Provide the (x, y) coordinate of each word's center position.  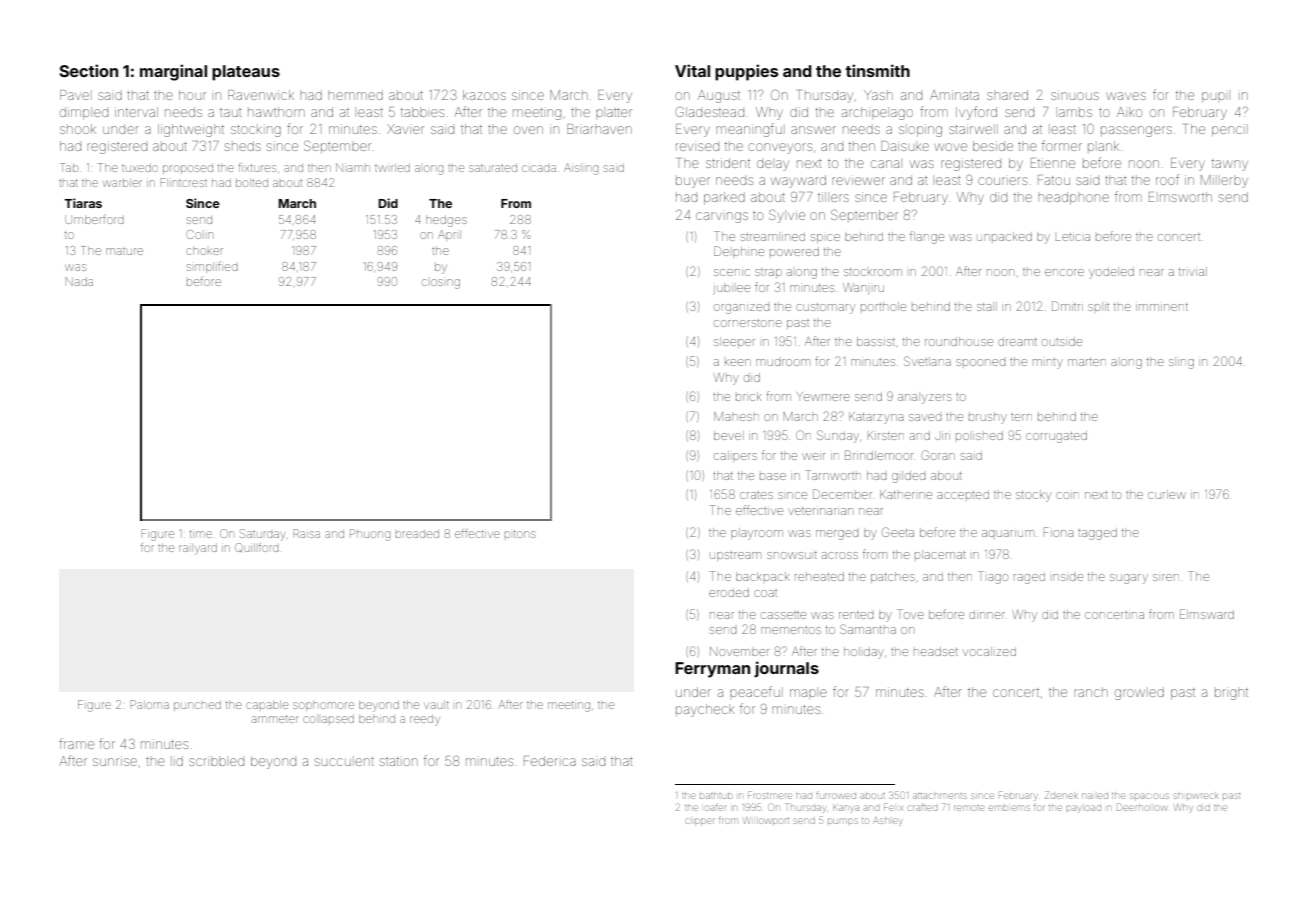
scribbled (216, 762)
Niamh (353, 167)
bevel (729, 435)
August (719, 96)
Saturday (262, 535)
